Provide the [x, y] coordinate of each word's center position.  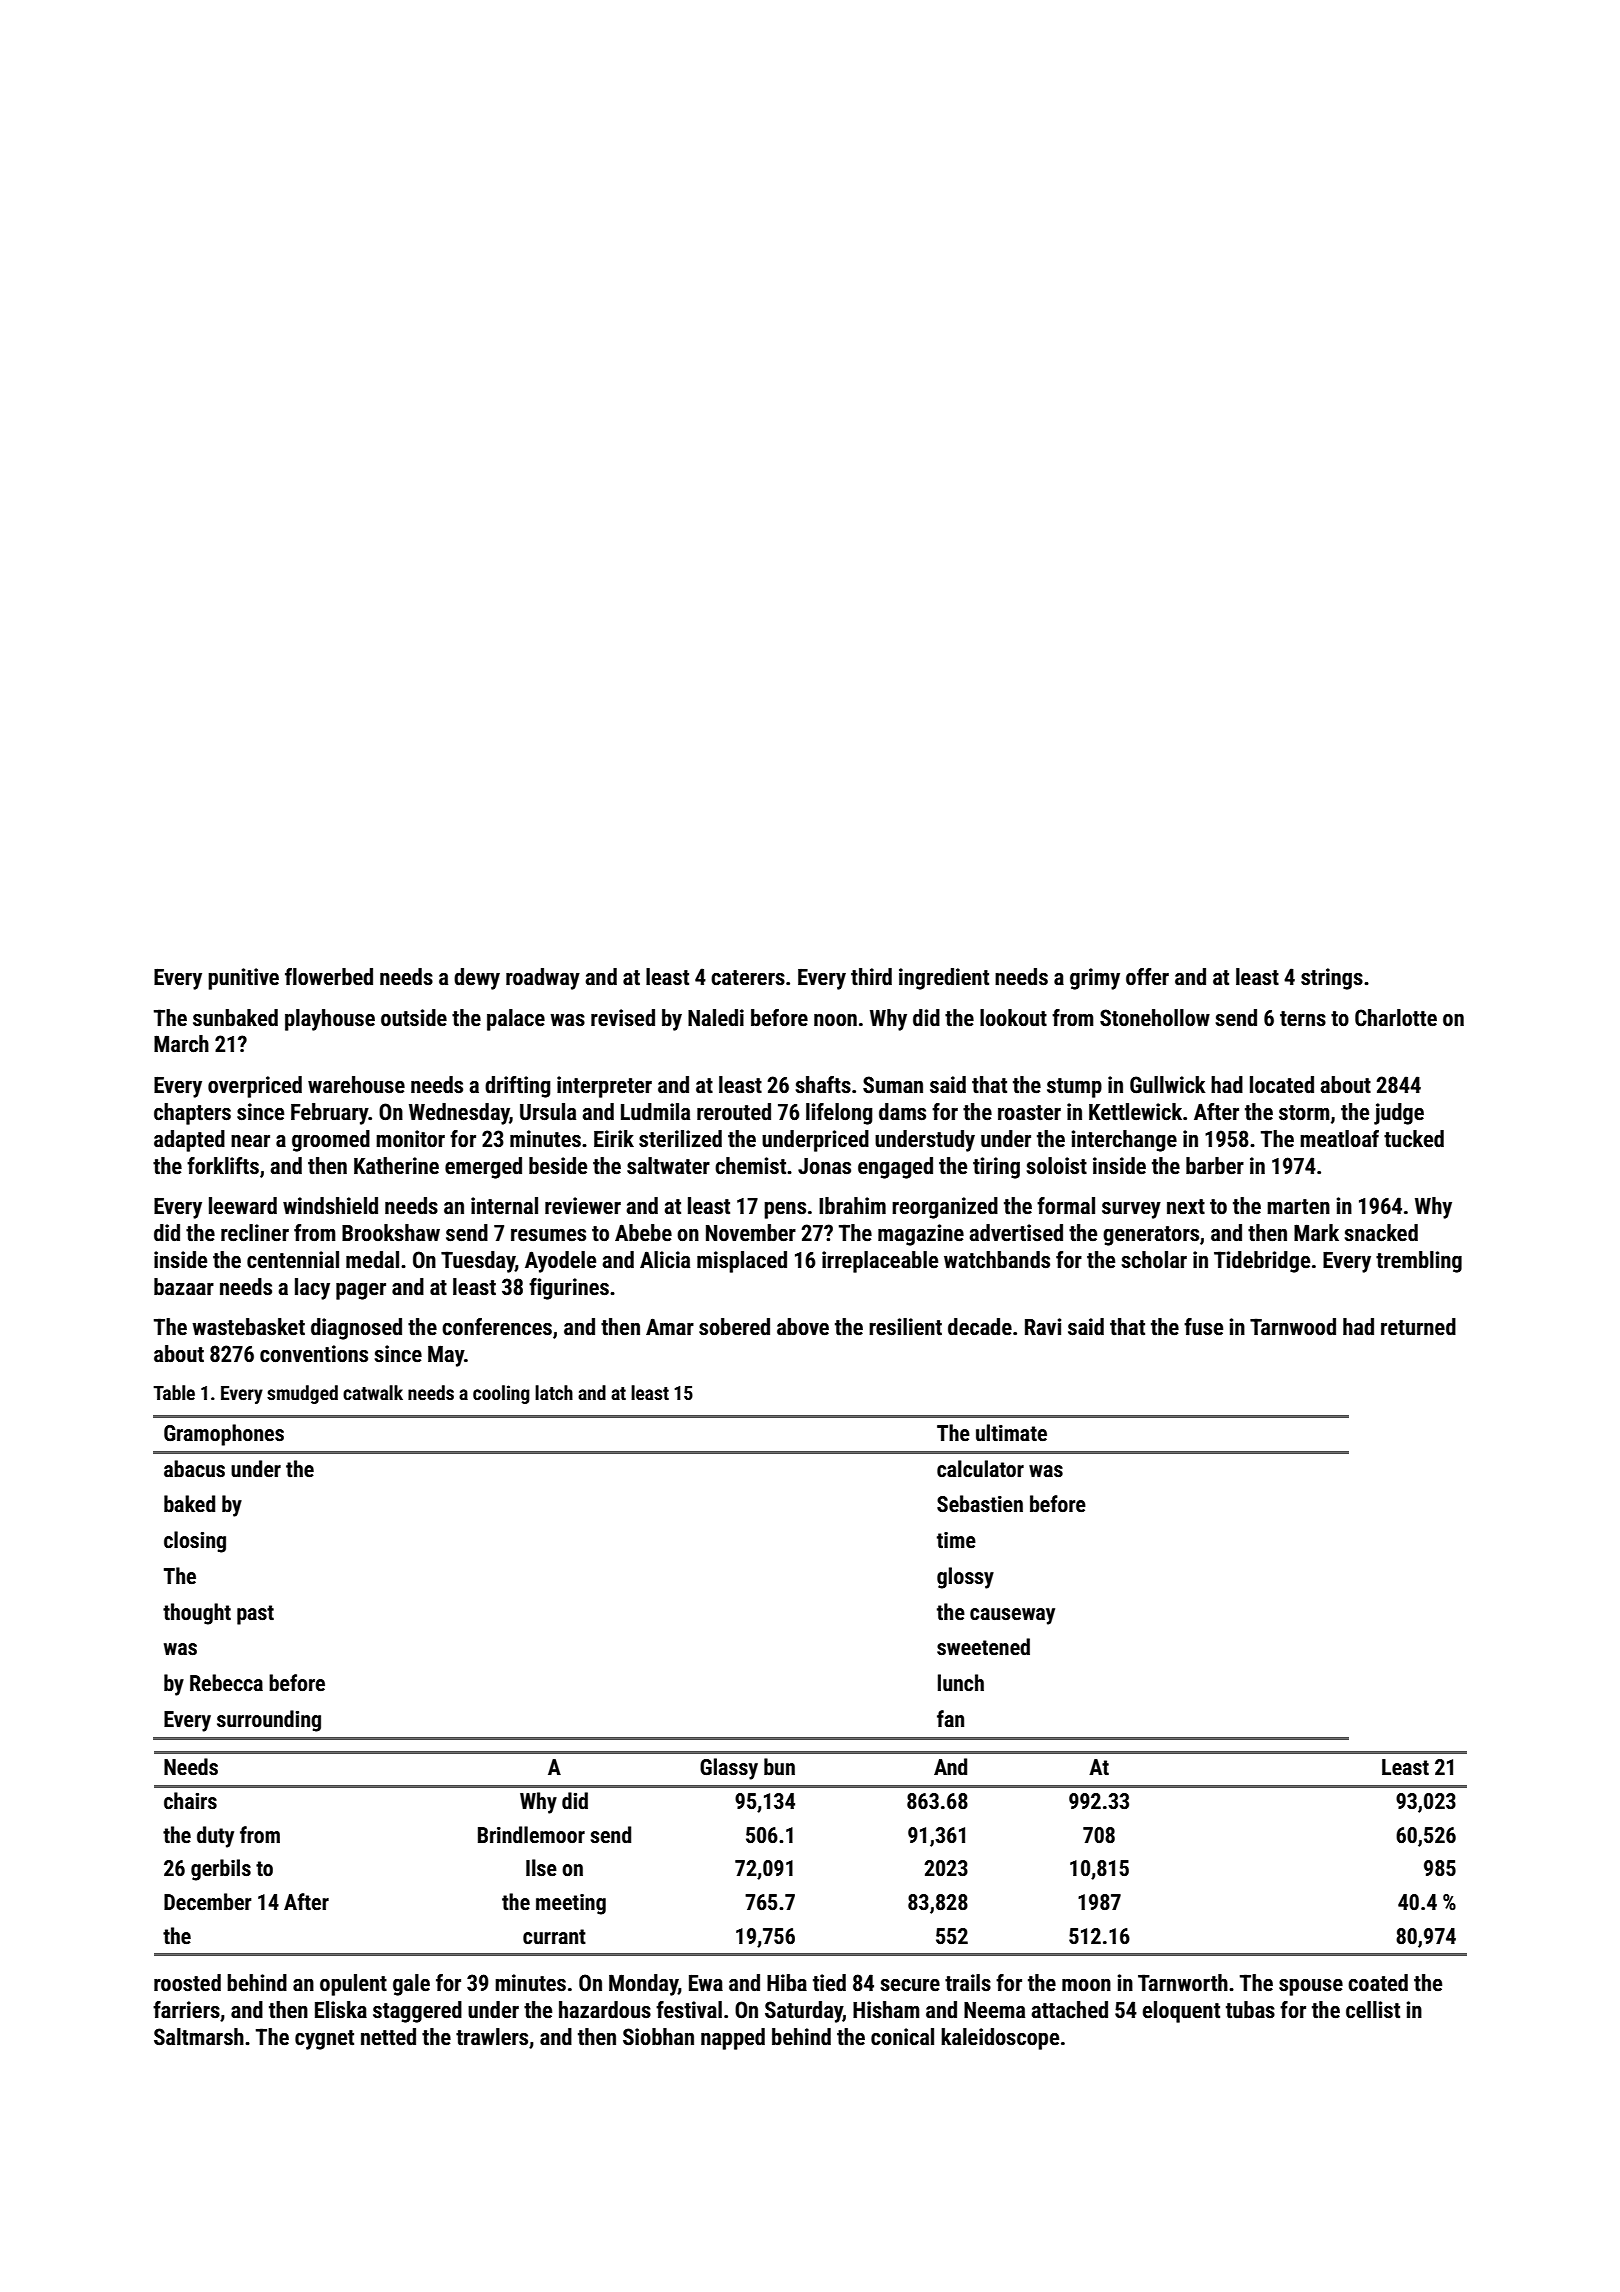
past [255, 1615]
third [871, 977]
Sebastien [980, 1504]
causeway [1012, 1616]
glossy [965, 1578]
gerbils [221, 1870]
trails [968, 1983]
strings [1332, 979]
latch [554, 1392]
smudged [302, 1394]
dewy [477, 979]
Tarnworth [1183, 1983]
